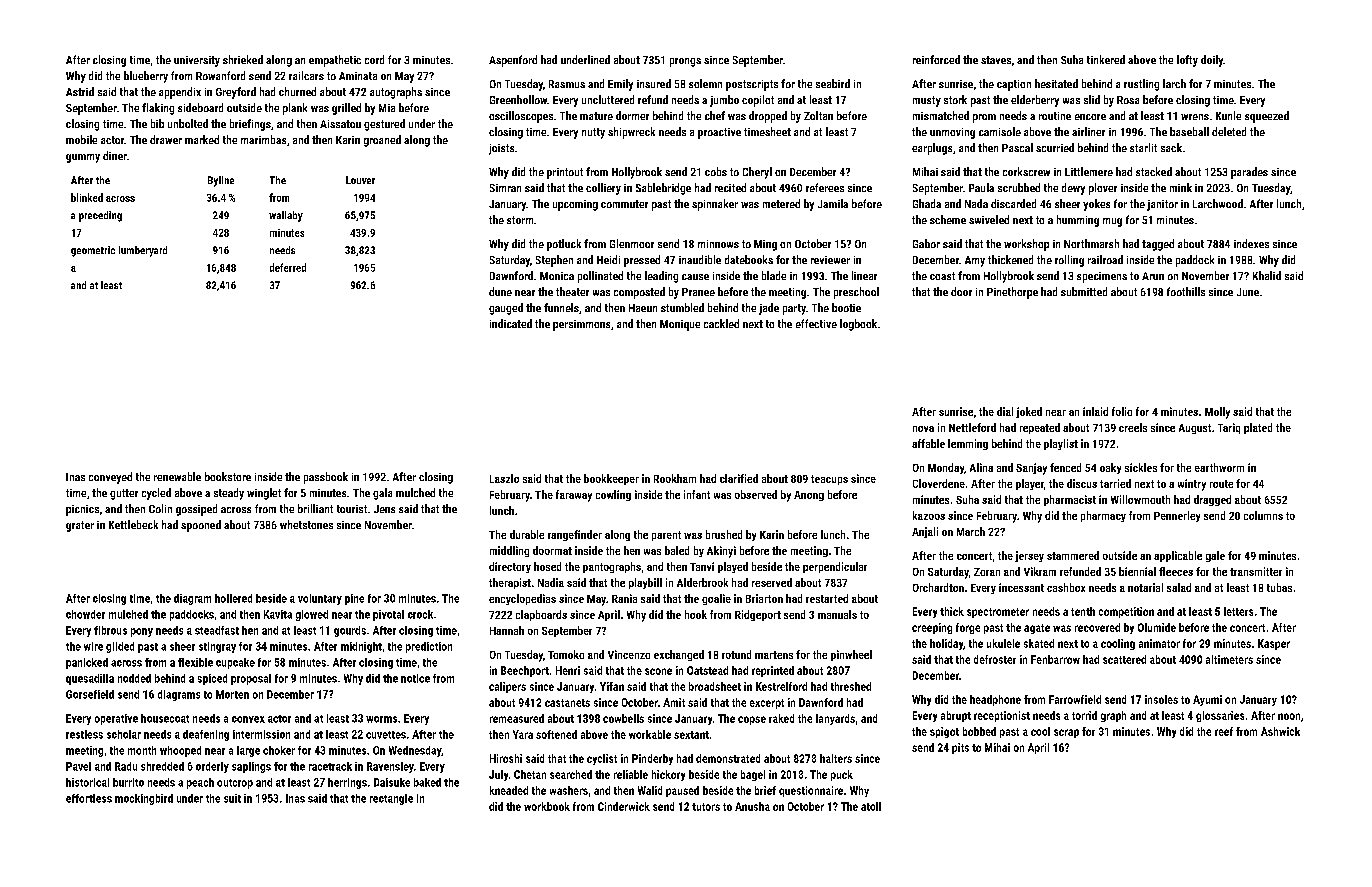 This screenshot has width=1372, height=887. I want to click on bookkeeper, so click(611, 479).
